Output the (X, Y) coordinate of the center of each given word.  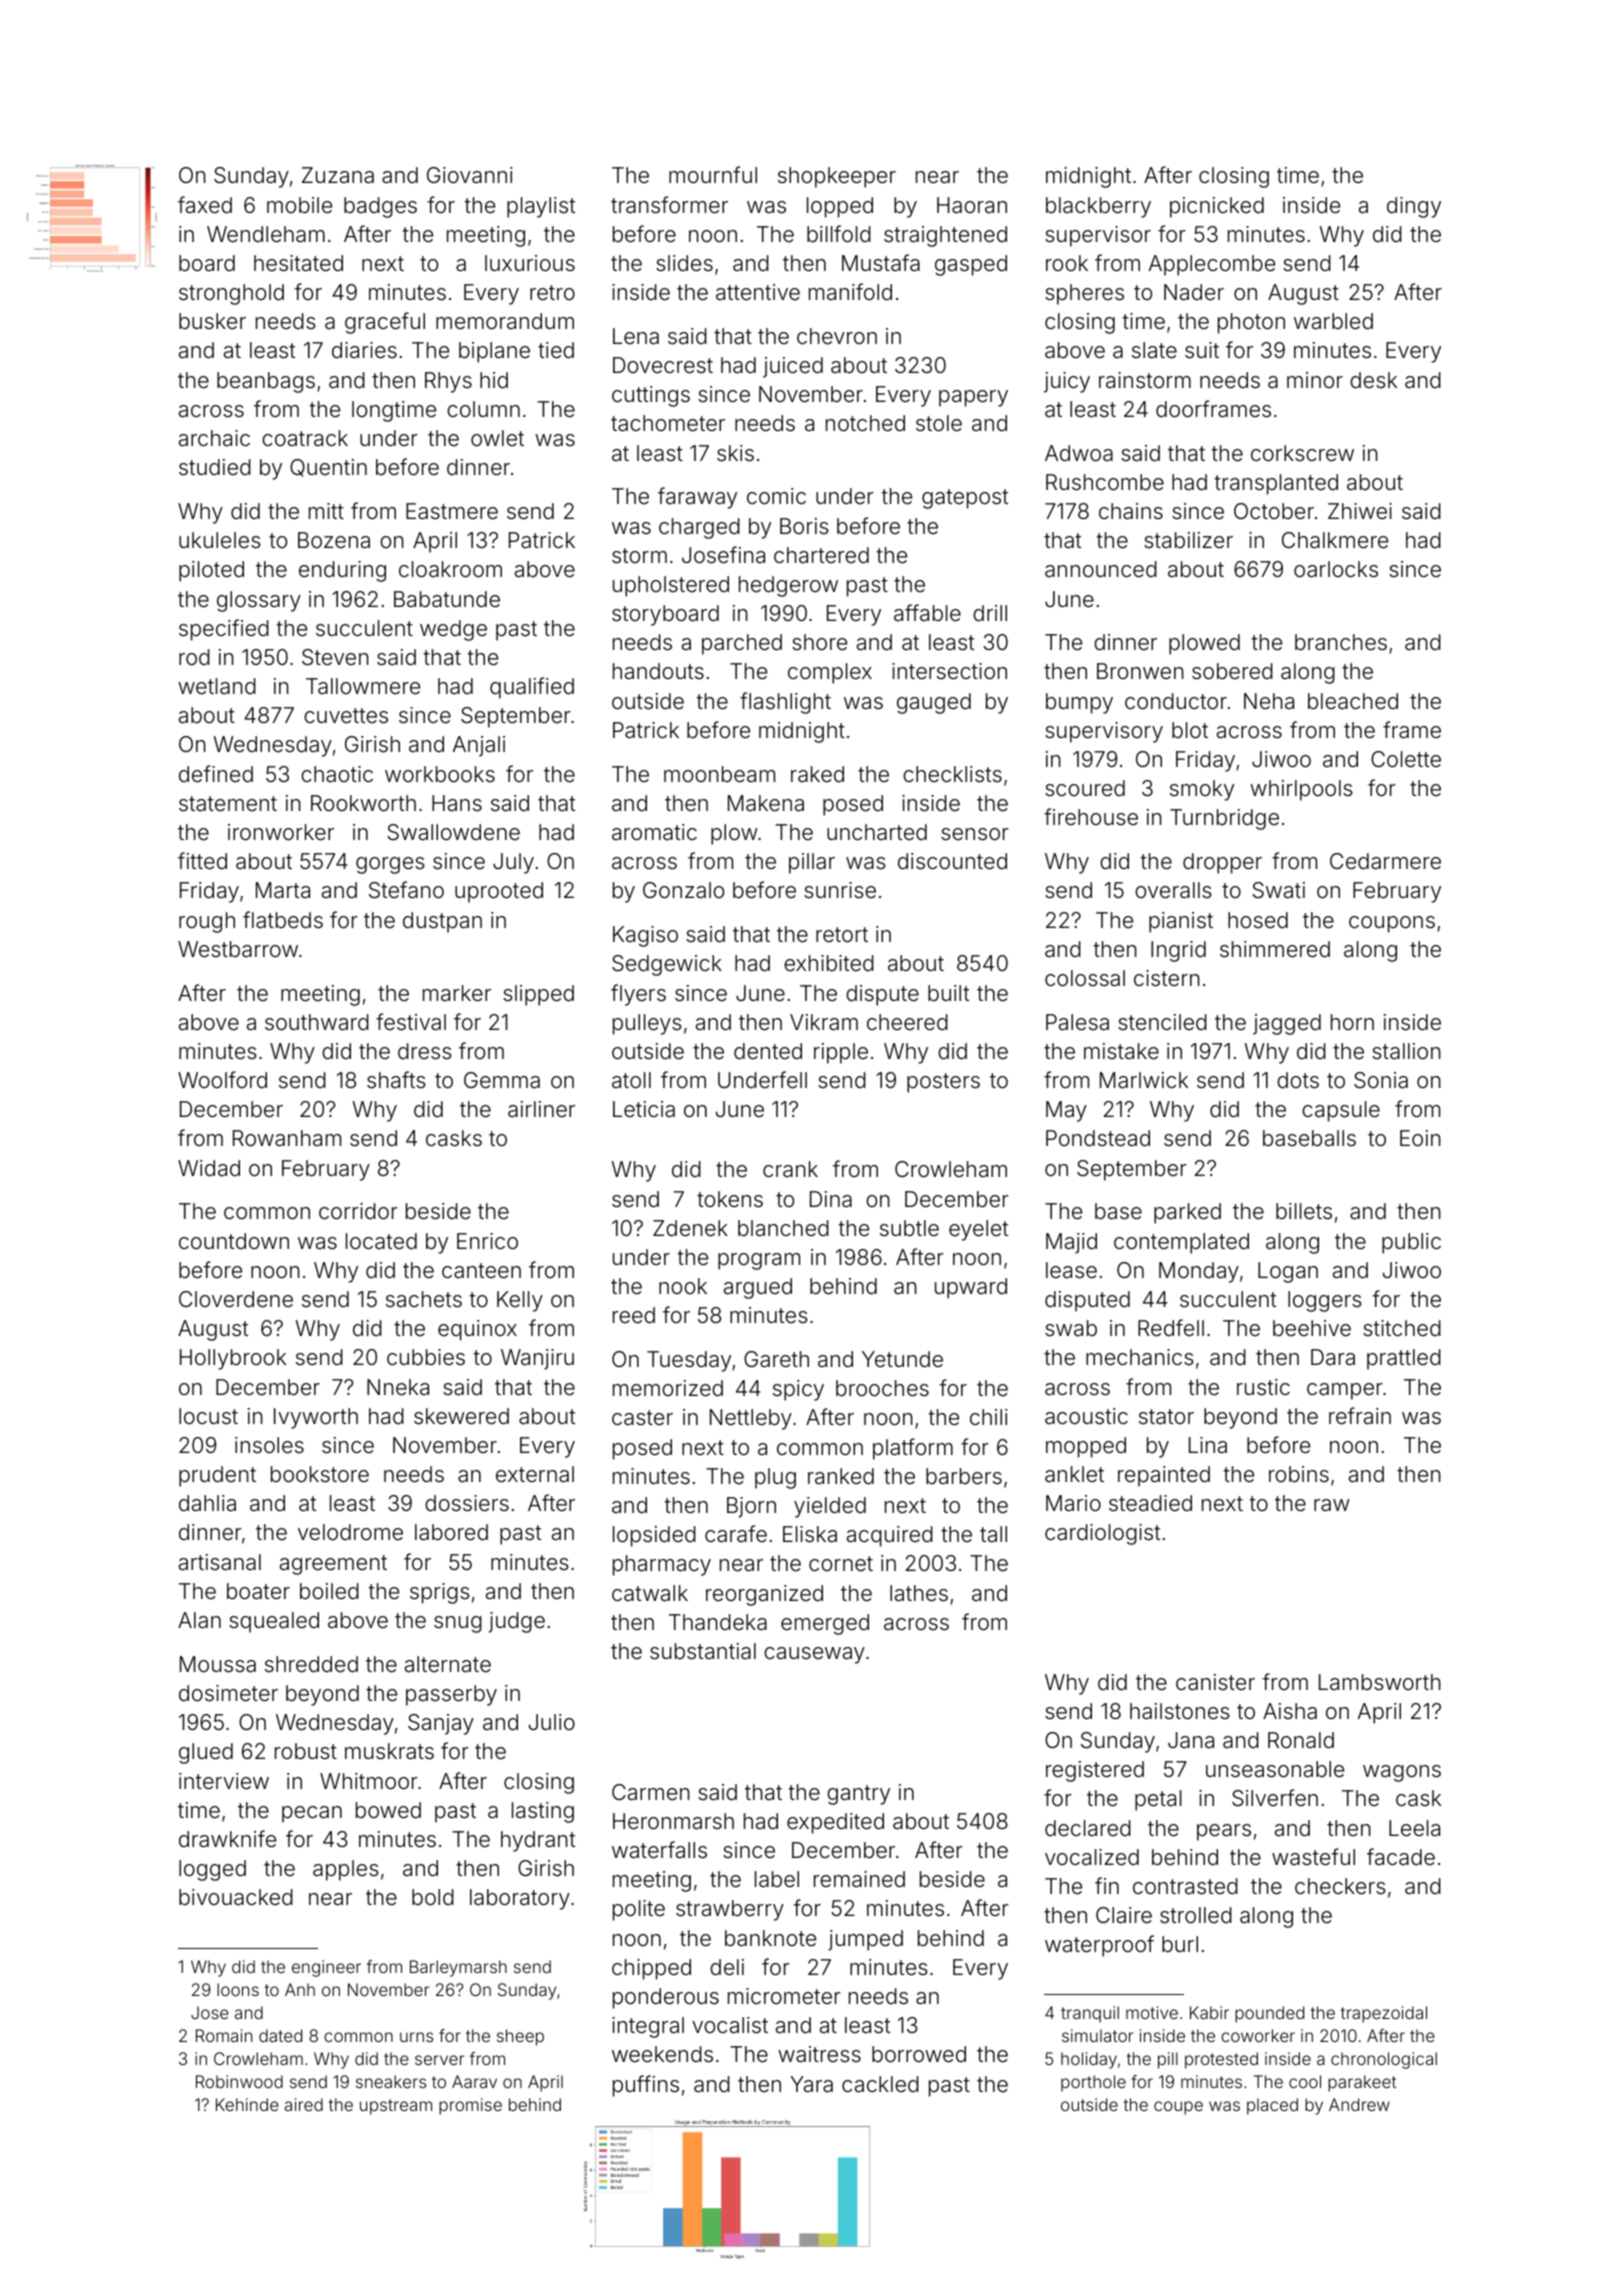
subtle (909, 1228)
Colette (1406, 759)
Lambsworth (1380, 1682)
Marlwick (1144, 1080)
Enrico (487, 1241)
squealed (274, 1622)
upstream (396, 2107)
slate (1154, 350)
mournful (713, 174)
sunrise (840, 890)
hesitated (298, 263)
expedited (835, 1823)
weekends (662, 2054)
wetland (217, 686)
